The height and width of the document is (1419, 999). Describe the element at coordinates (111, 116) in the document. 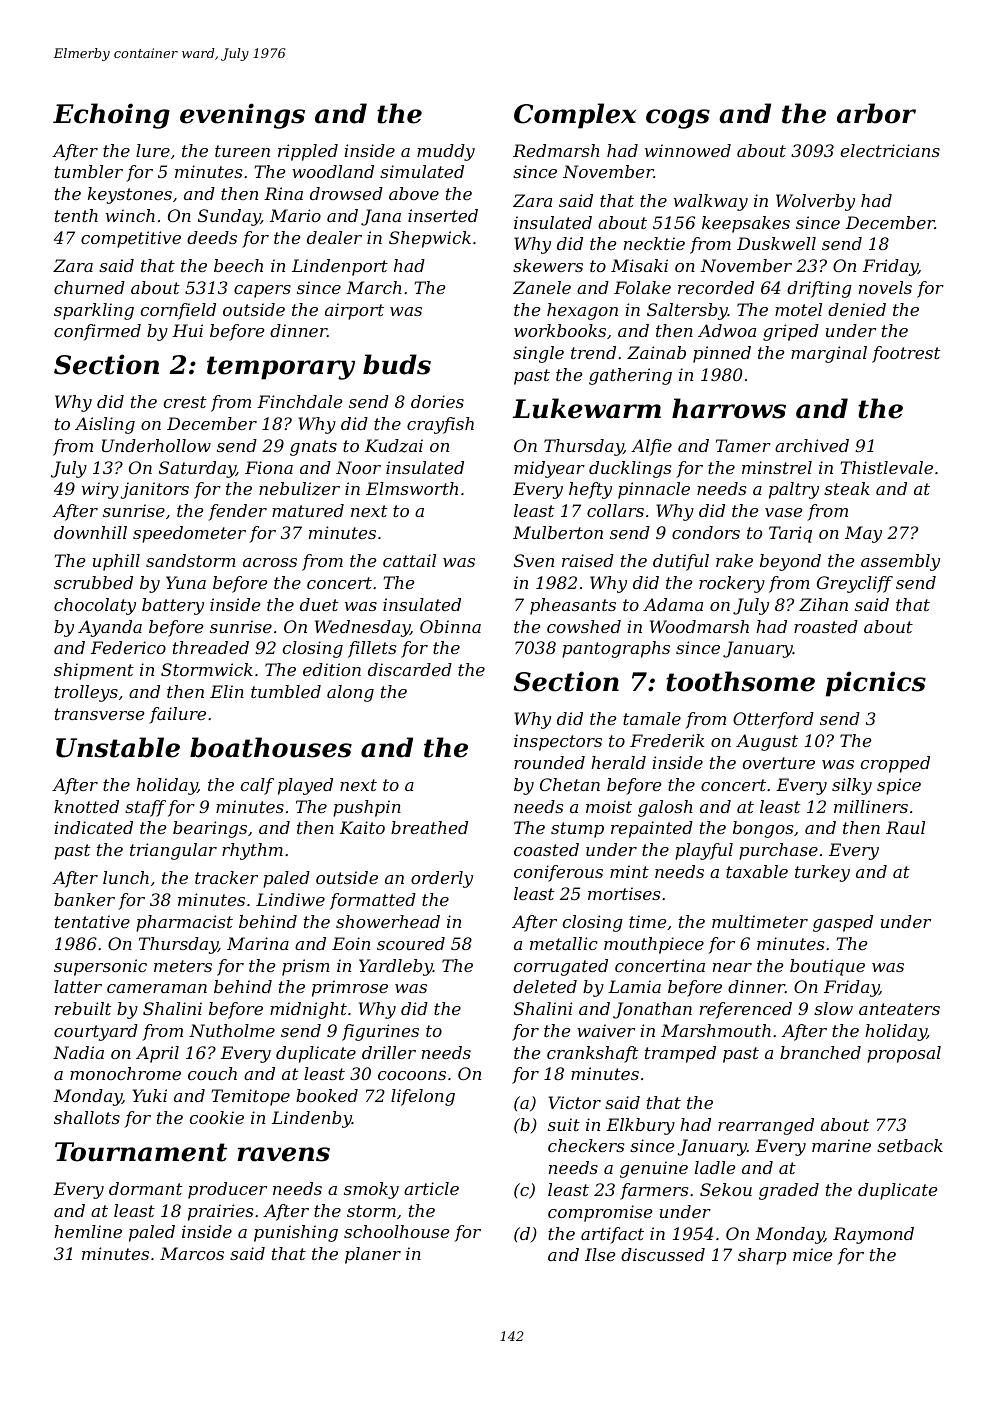

I see `Echoing` at that location.
